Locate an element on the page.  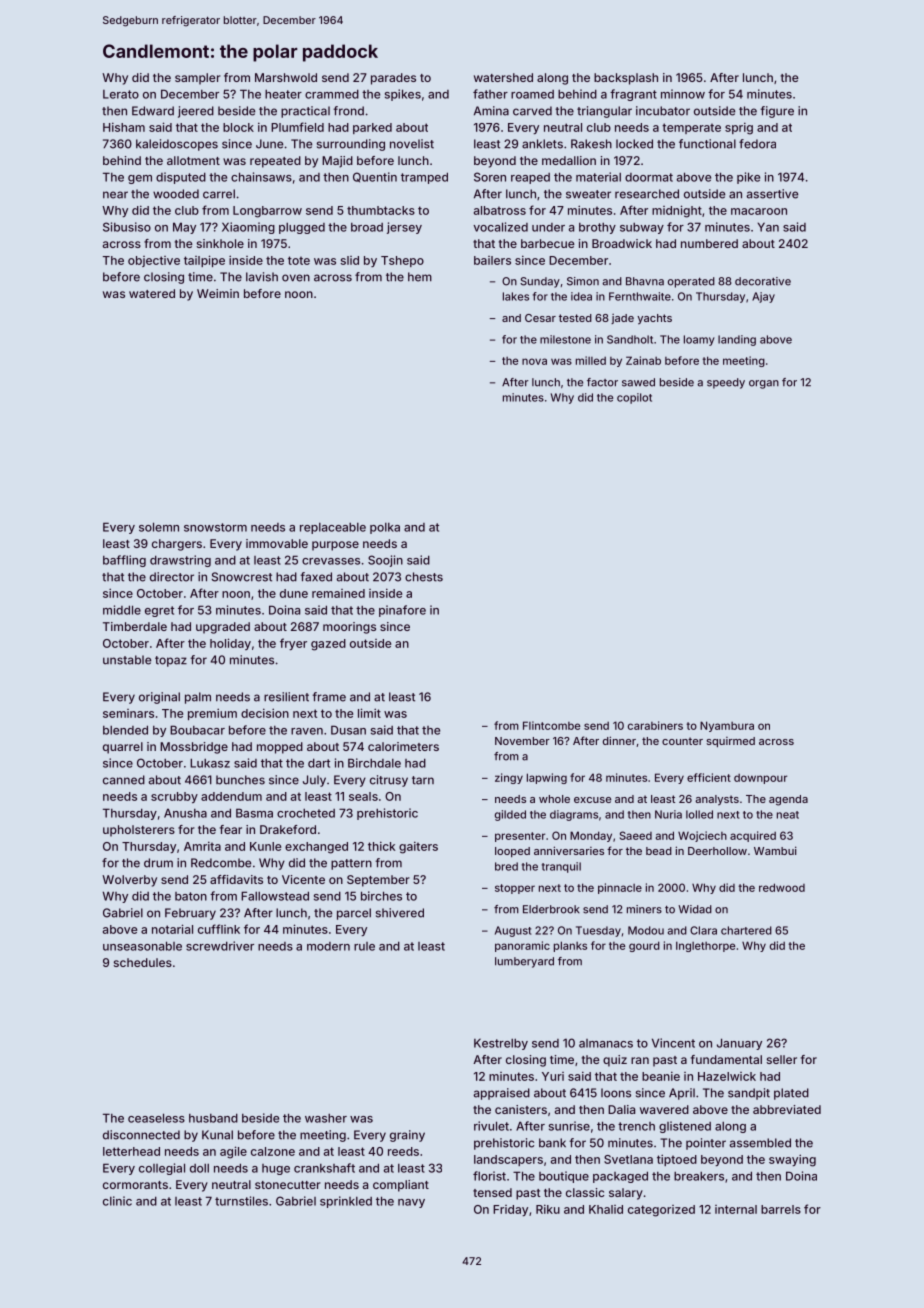
block is located at coordinates (238, 127).
